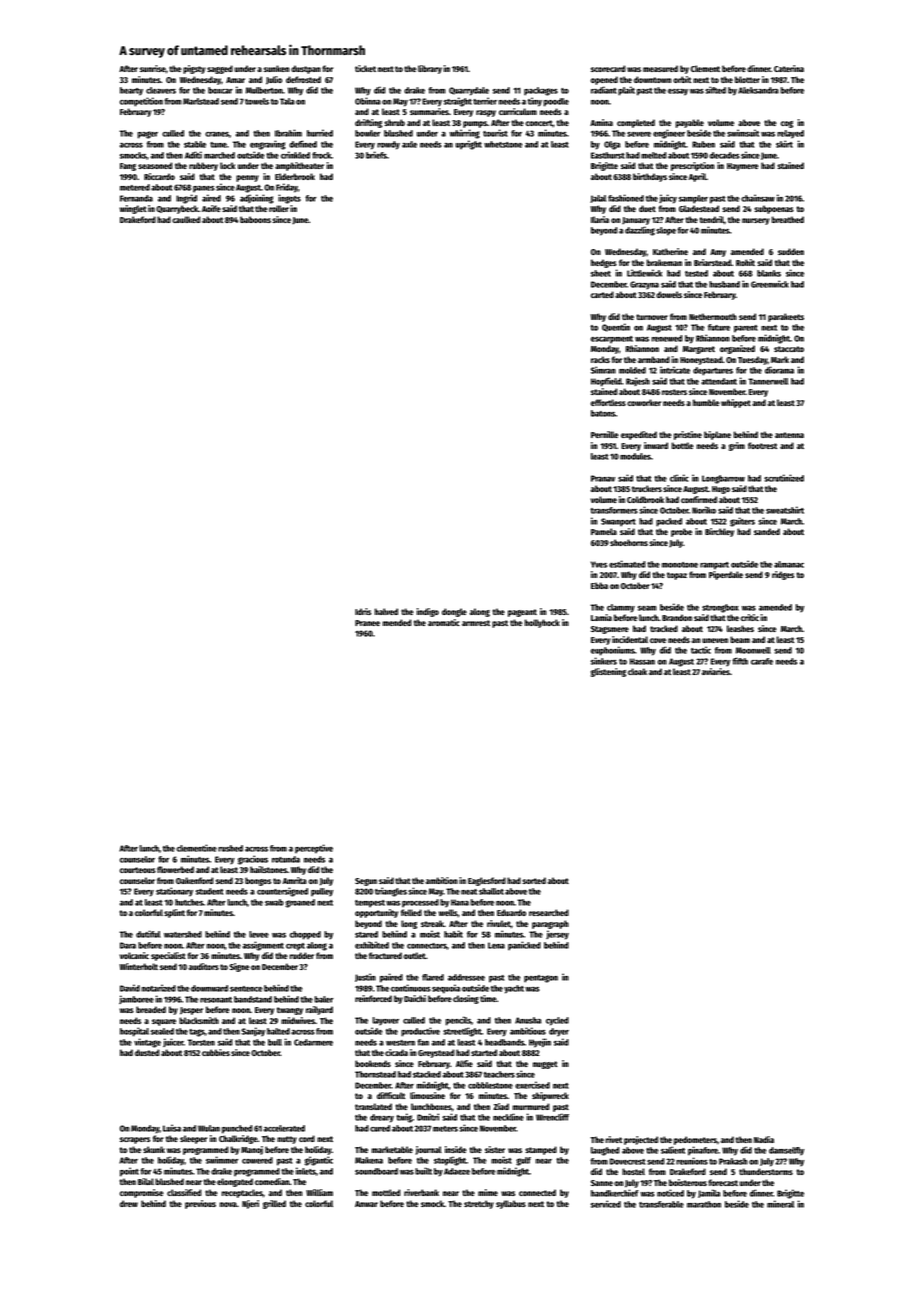 This image has height=1308, width=924. I want to click on baboons, so click(255, 219).
